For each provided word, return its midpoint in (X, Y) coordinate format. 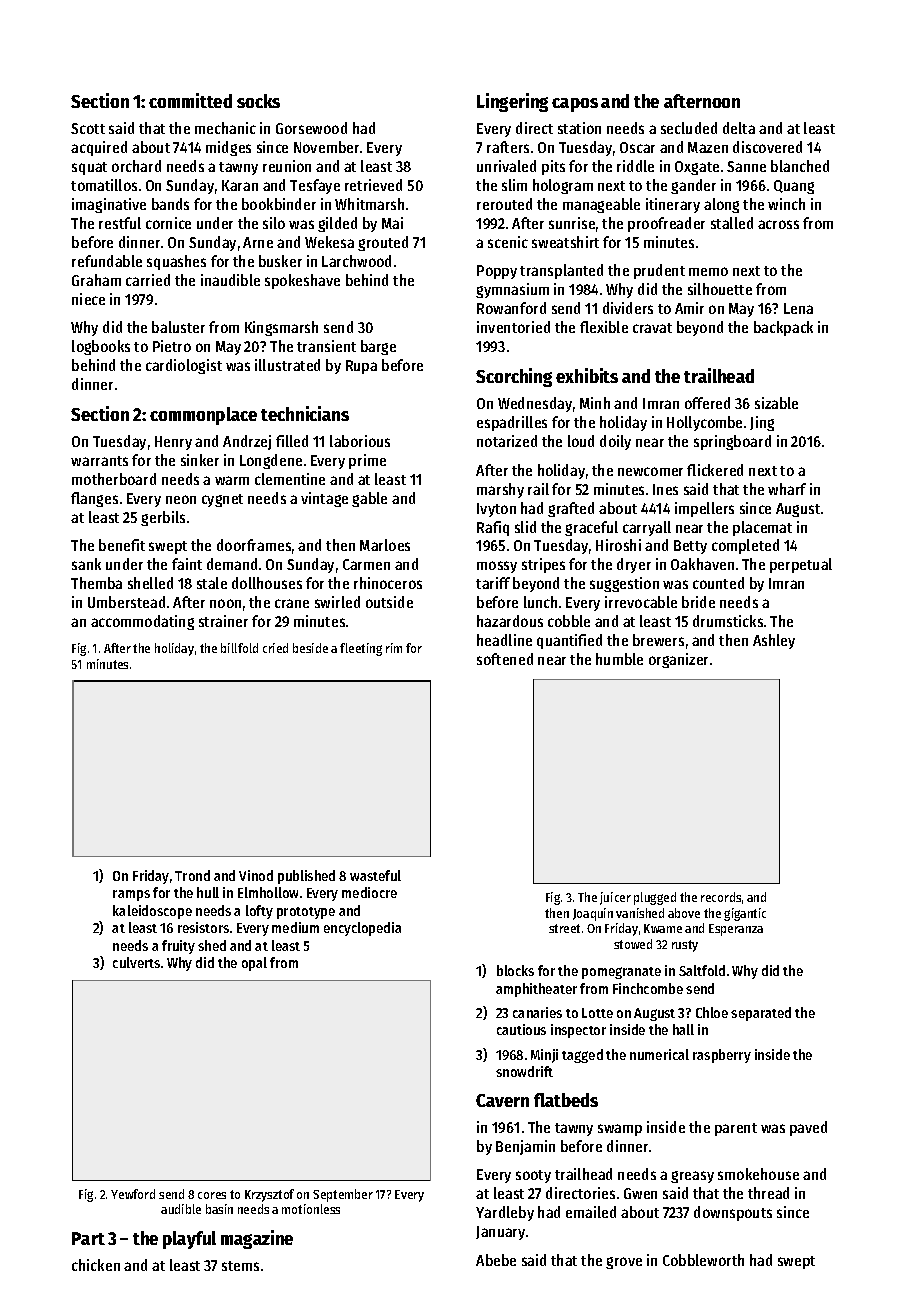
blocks (515, 970)
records (721, 897)
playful (189, 1240)
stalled (732, 223)
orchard (136, 166)
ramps (131, 895)
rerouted (504, 204)
